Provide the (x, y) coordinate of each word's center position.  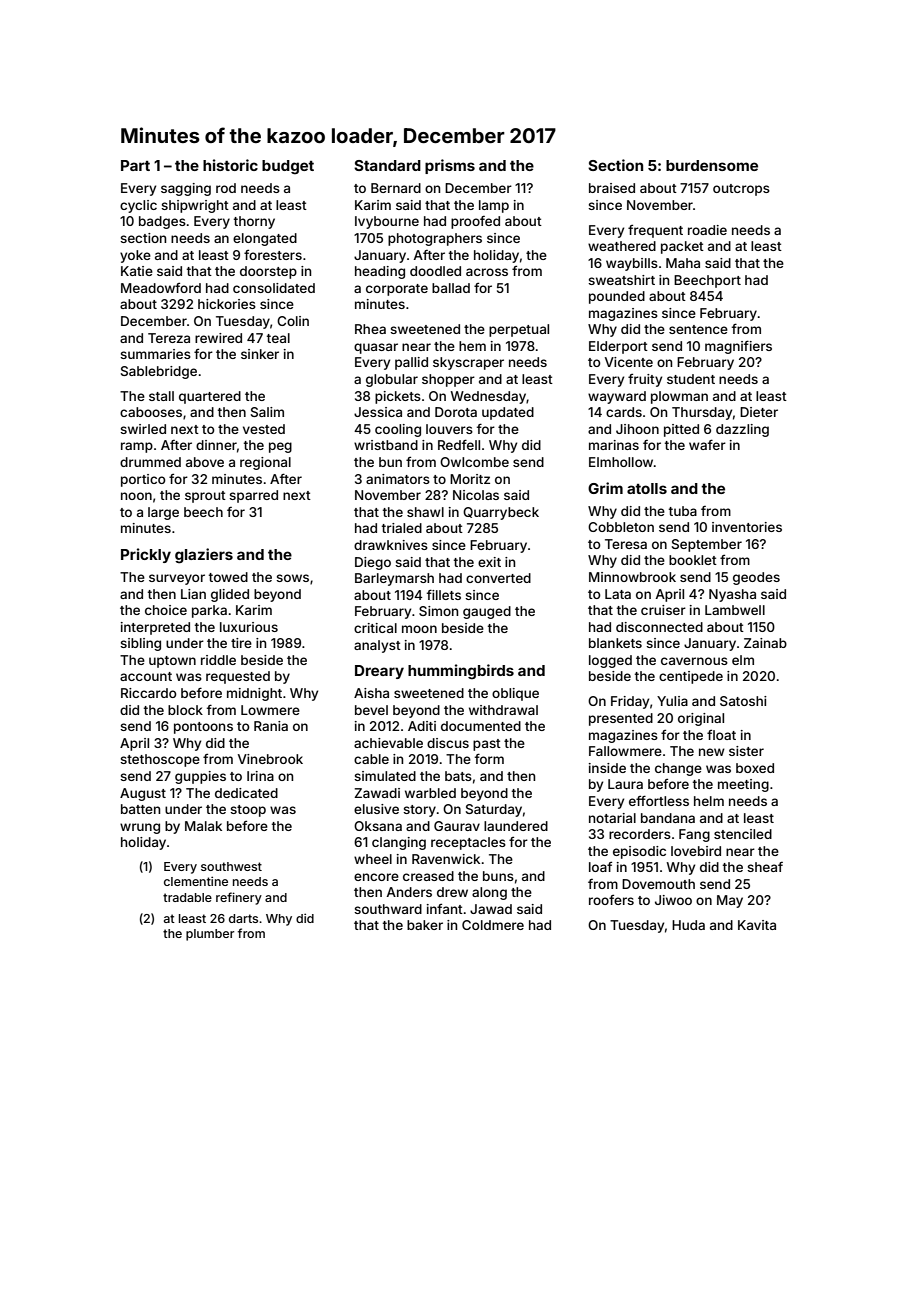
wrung (140, 828)
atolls (647, 488)
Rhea (370, 329)
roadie (707, 230)
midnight (254, 694)
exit (489, 562)
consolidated (274, 288)
